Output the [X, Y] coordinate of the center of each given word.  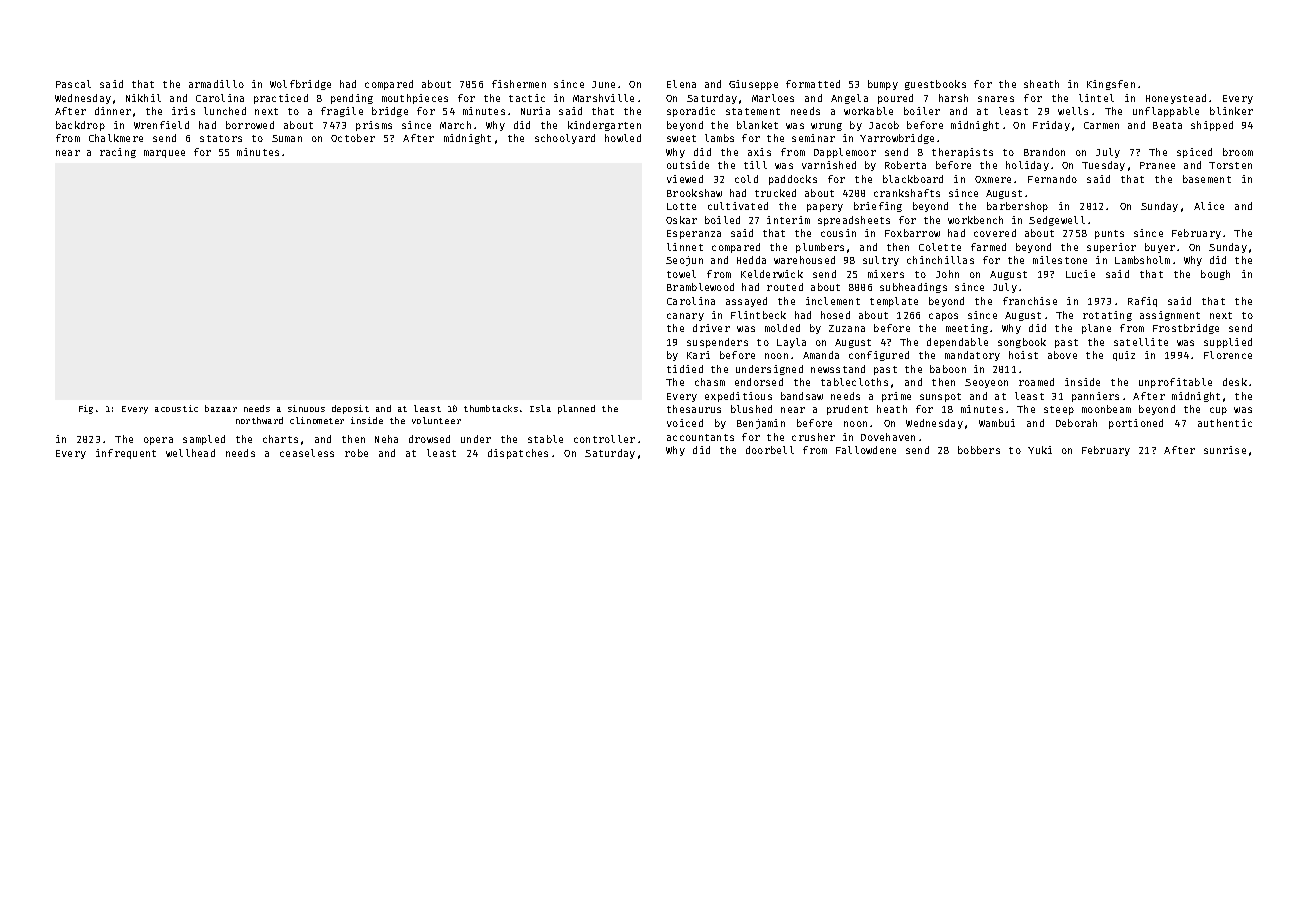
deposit [350, 409]
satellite [1141, 342]
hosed [835, 315]
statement [753, 111]
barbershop [1017, 207]
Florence [1228, 355]
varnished [829, 165]
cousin [838, 233]
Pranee [1157, 165]
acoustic [176, 408]
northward [259, 420]
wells [1073, 111]
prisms [374, 126]
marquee [164, 154]
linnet [685, 247]
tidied [685, 369]
